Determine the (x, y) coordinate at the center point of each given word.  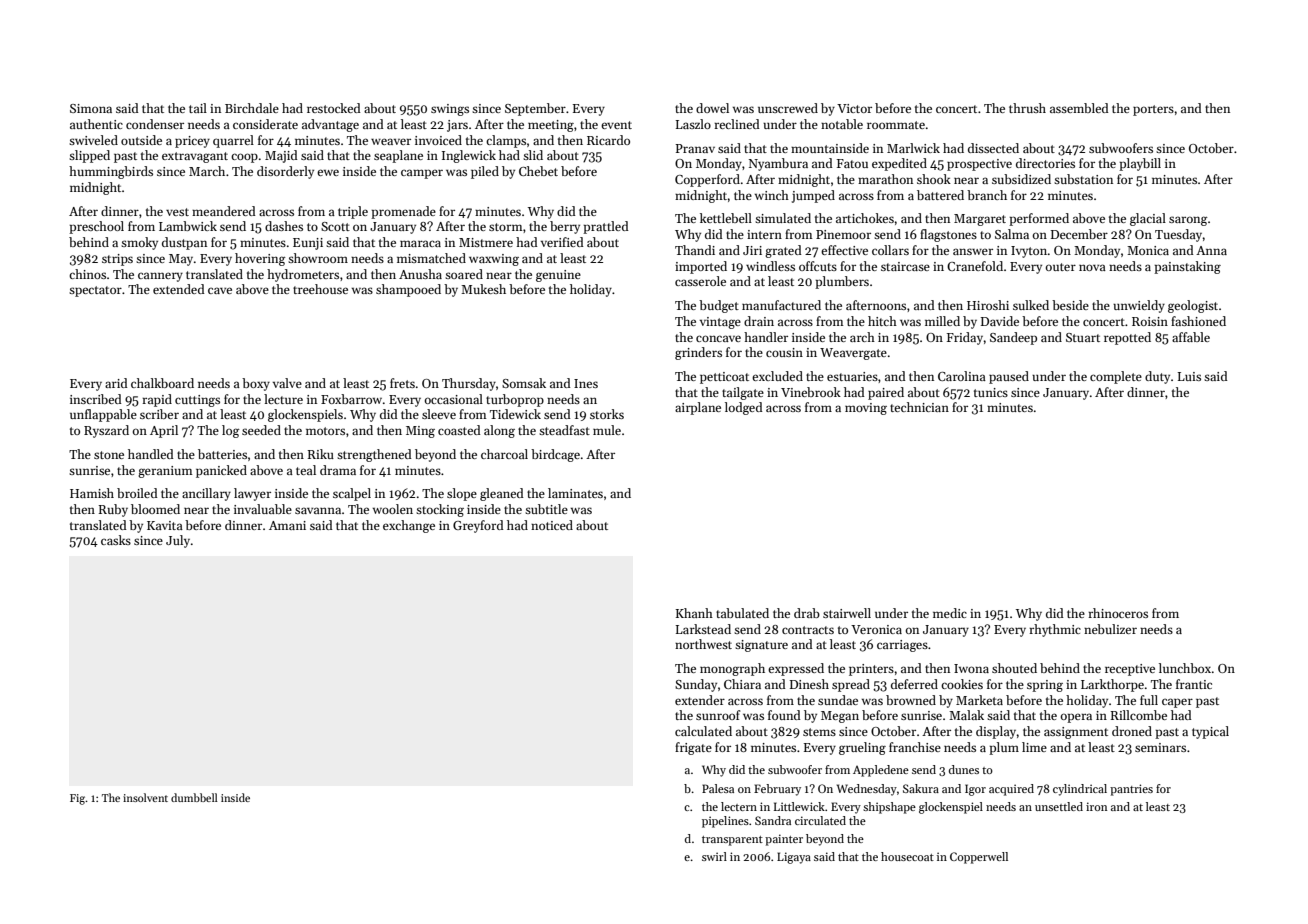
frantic (1194, 684)
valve (287, 383)
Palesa (718, 788)
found (784, 715)
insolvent (145, 797)
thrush (1027, 108)
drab (807, 613)
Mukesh (483, 289)
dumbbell (194, 797)
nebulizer (1110, 629)
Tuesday (1178, 235)
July (178, 541)
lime (1034, 747)
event (616, 125)
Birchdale (252, 108)
